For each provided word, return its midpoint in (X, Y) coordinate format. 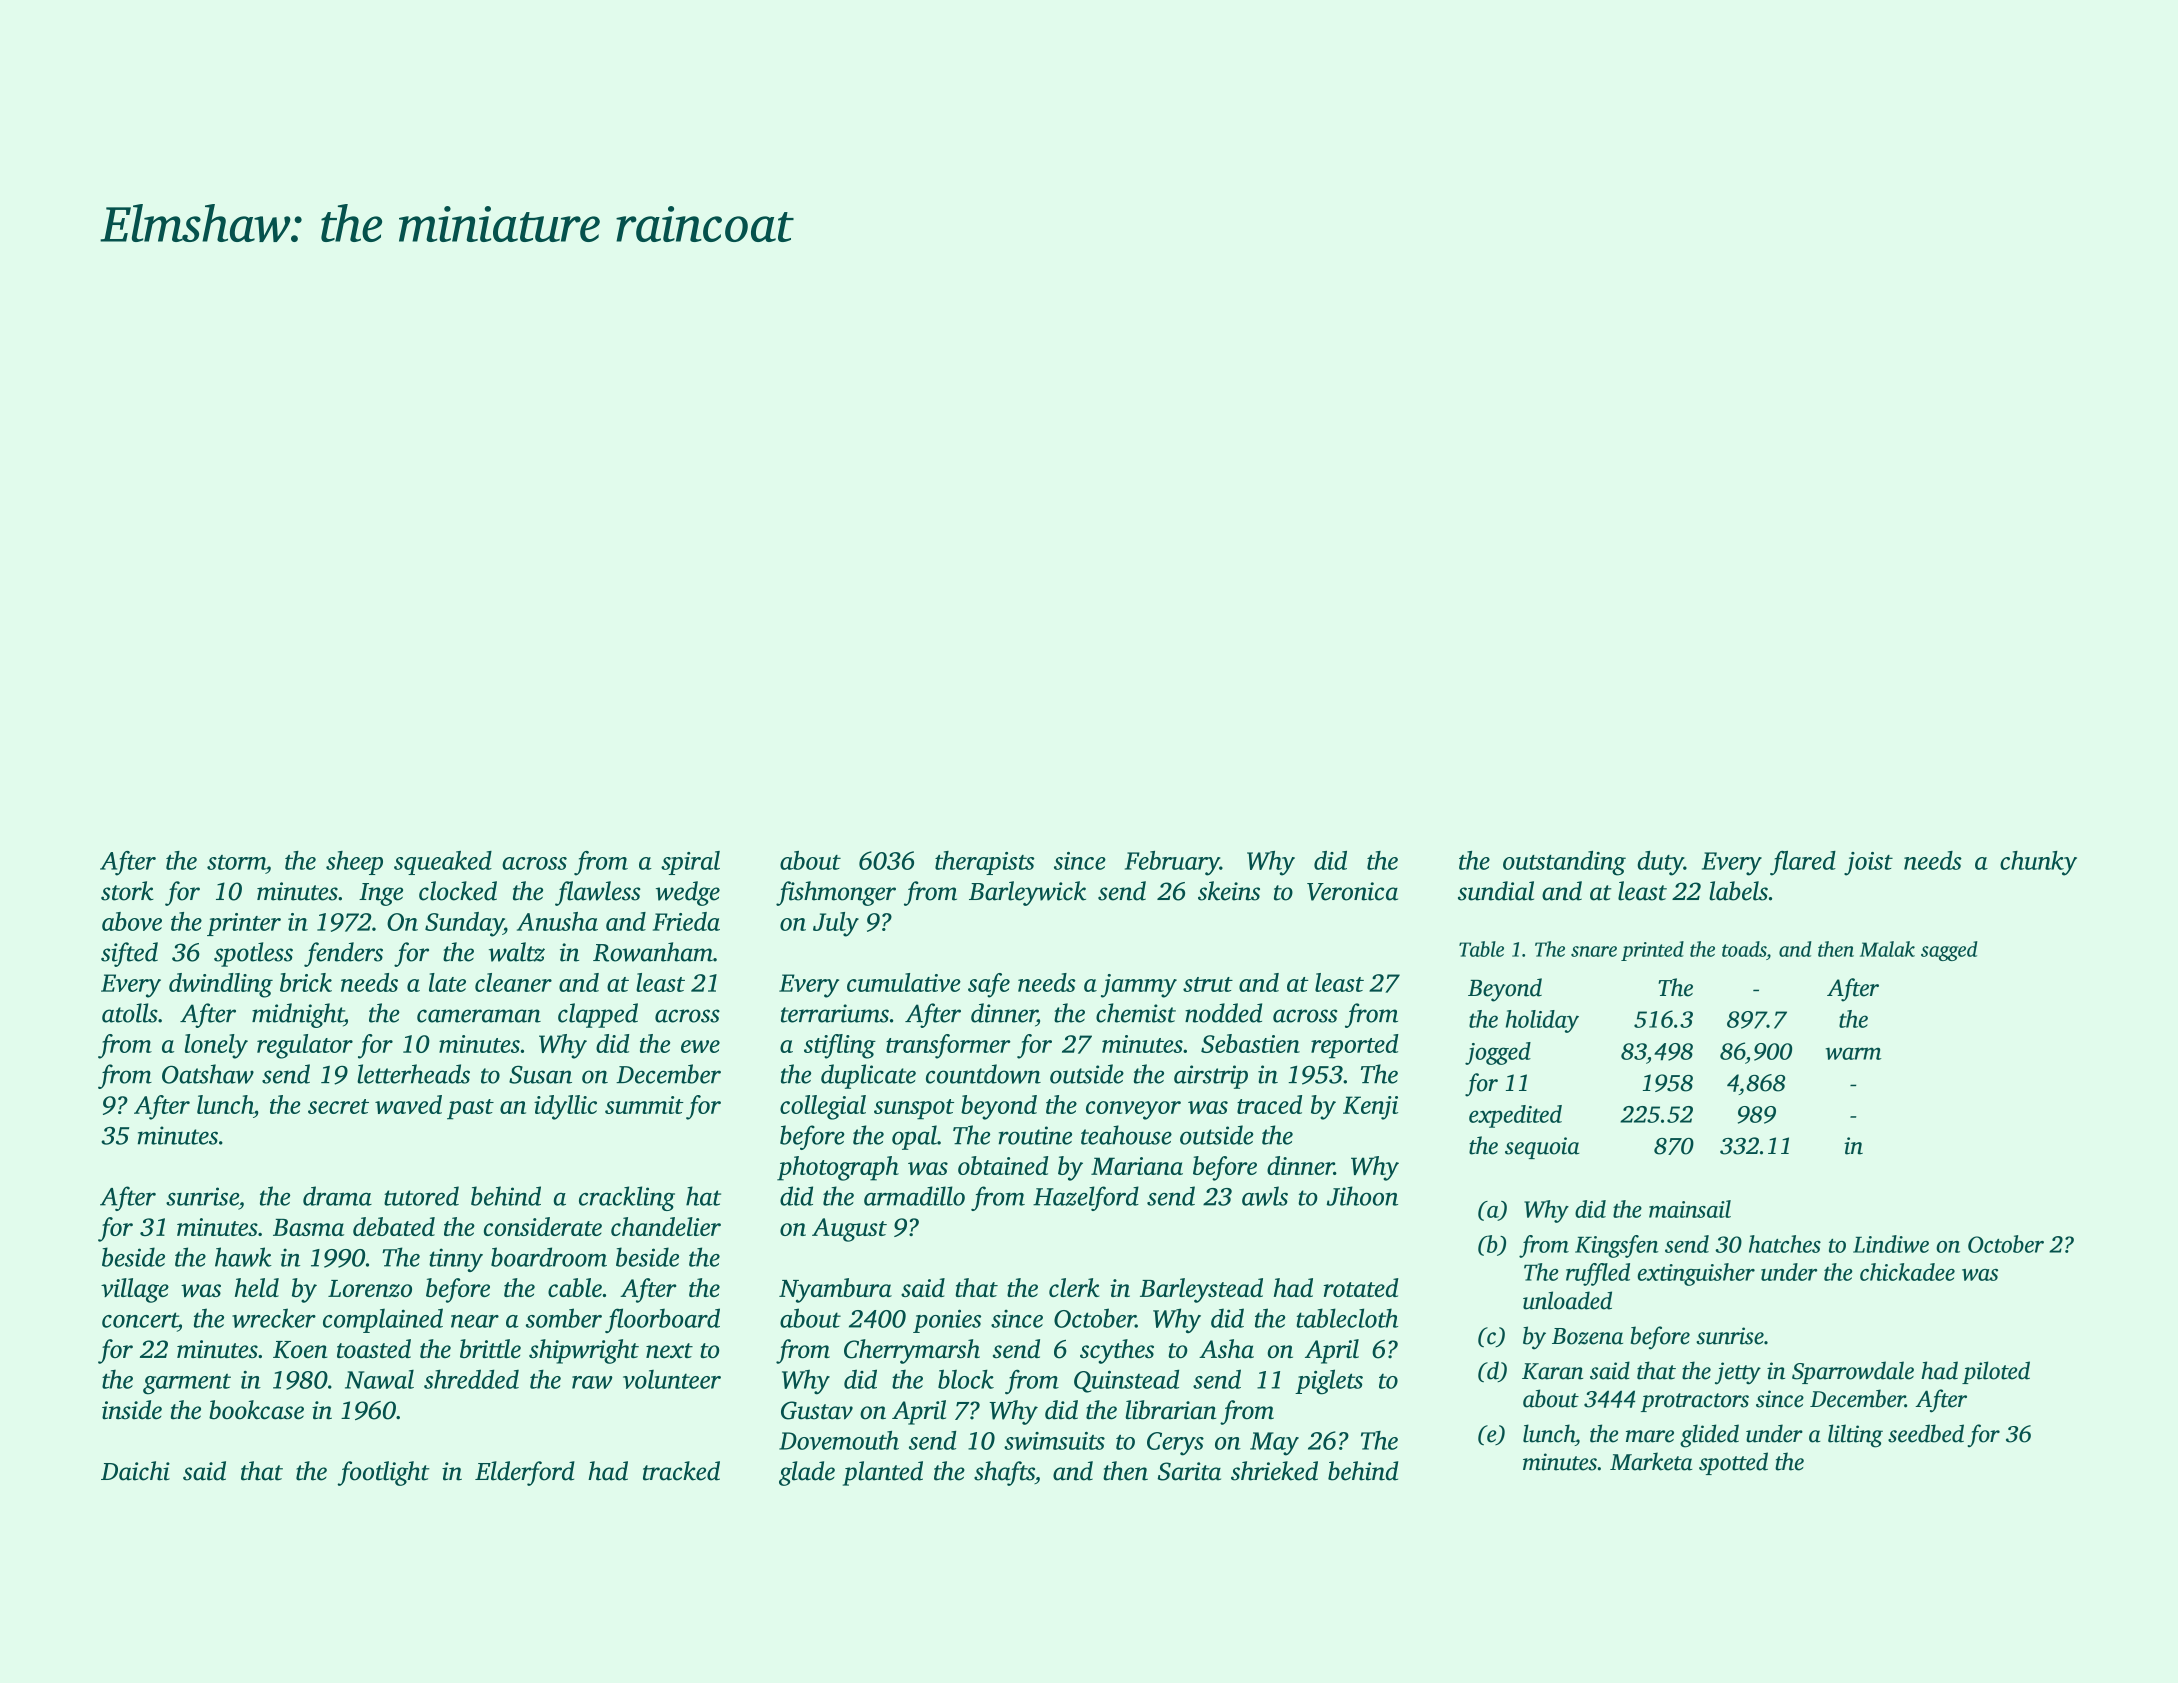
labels (1738, 891)
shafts (1004, 1473)
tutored (421, 1196)
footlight (383, 1473)
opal (914, 1137)
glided (1709, 1436)
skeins (1229, 891)
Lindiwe (1891, 1244)
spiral (690, 863)
